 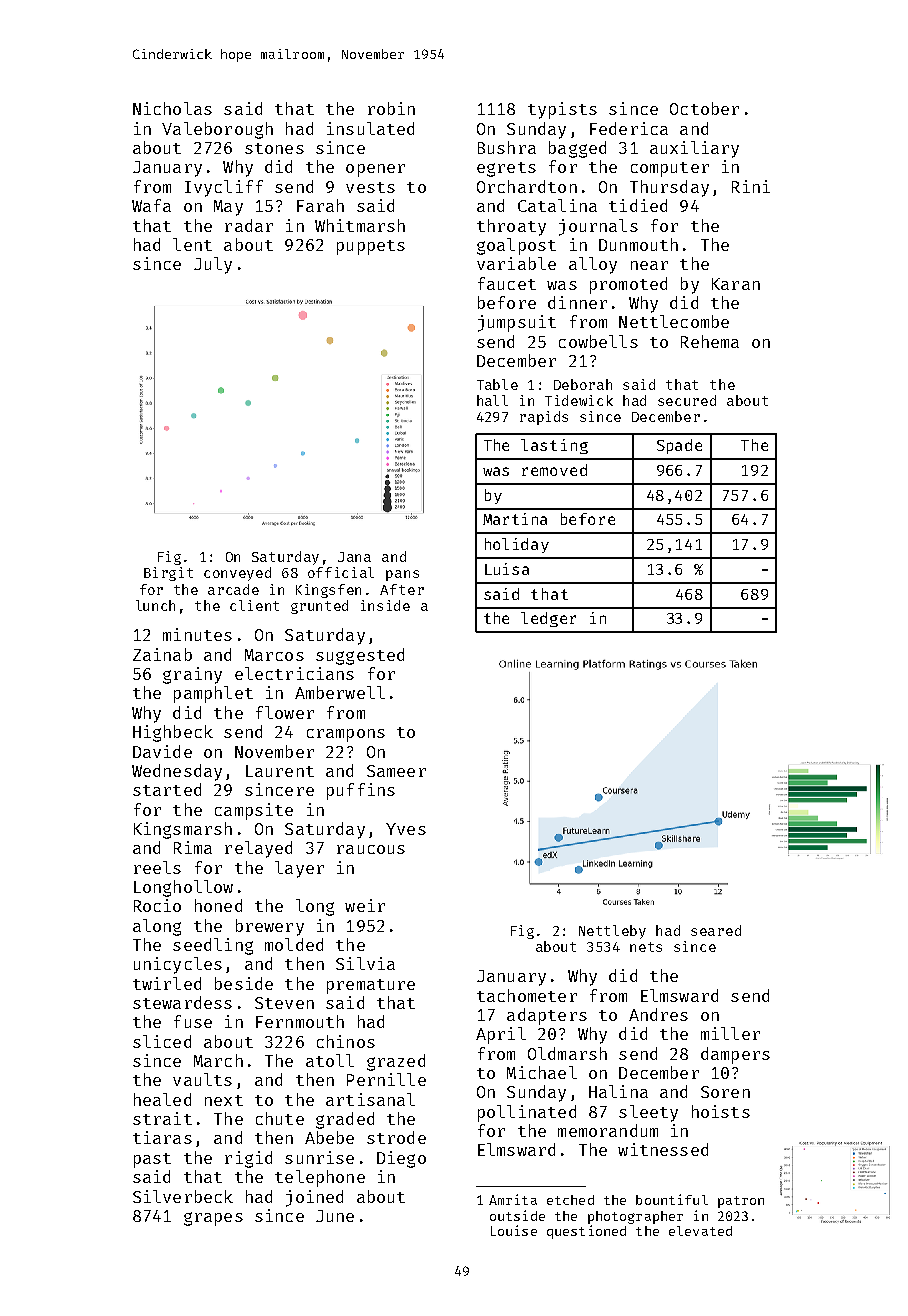 I want to click on holiday, so click(x=517, y=545).
